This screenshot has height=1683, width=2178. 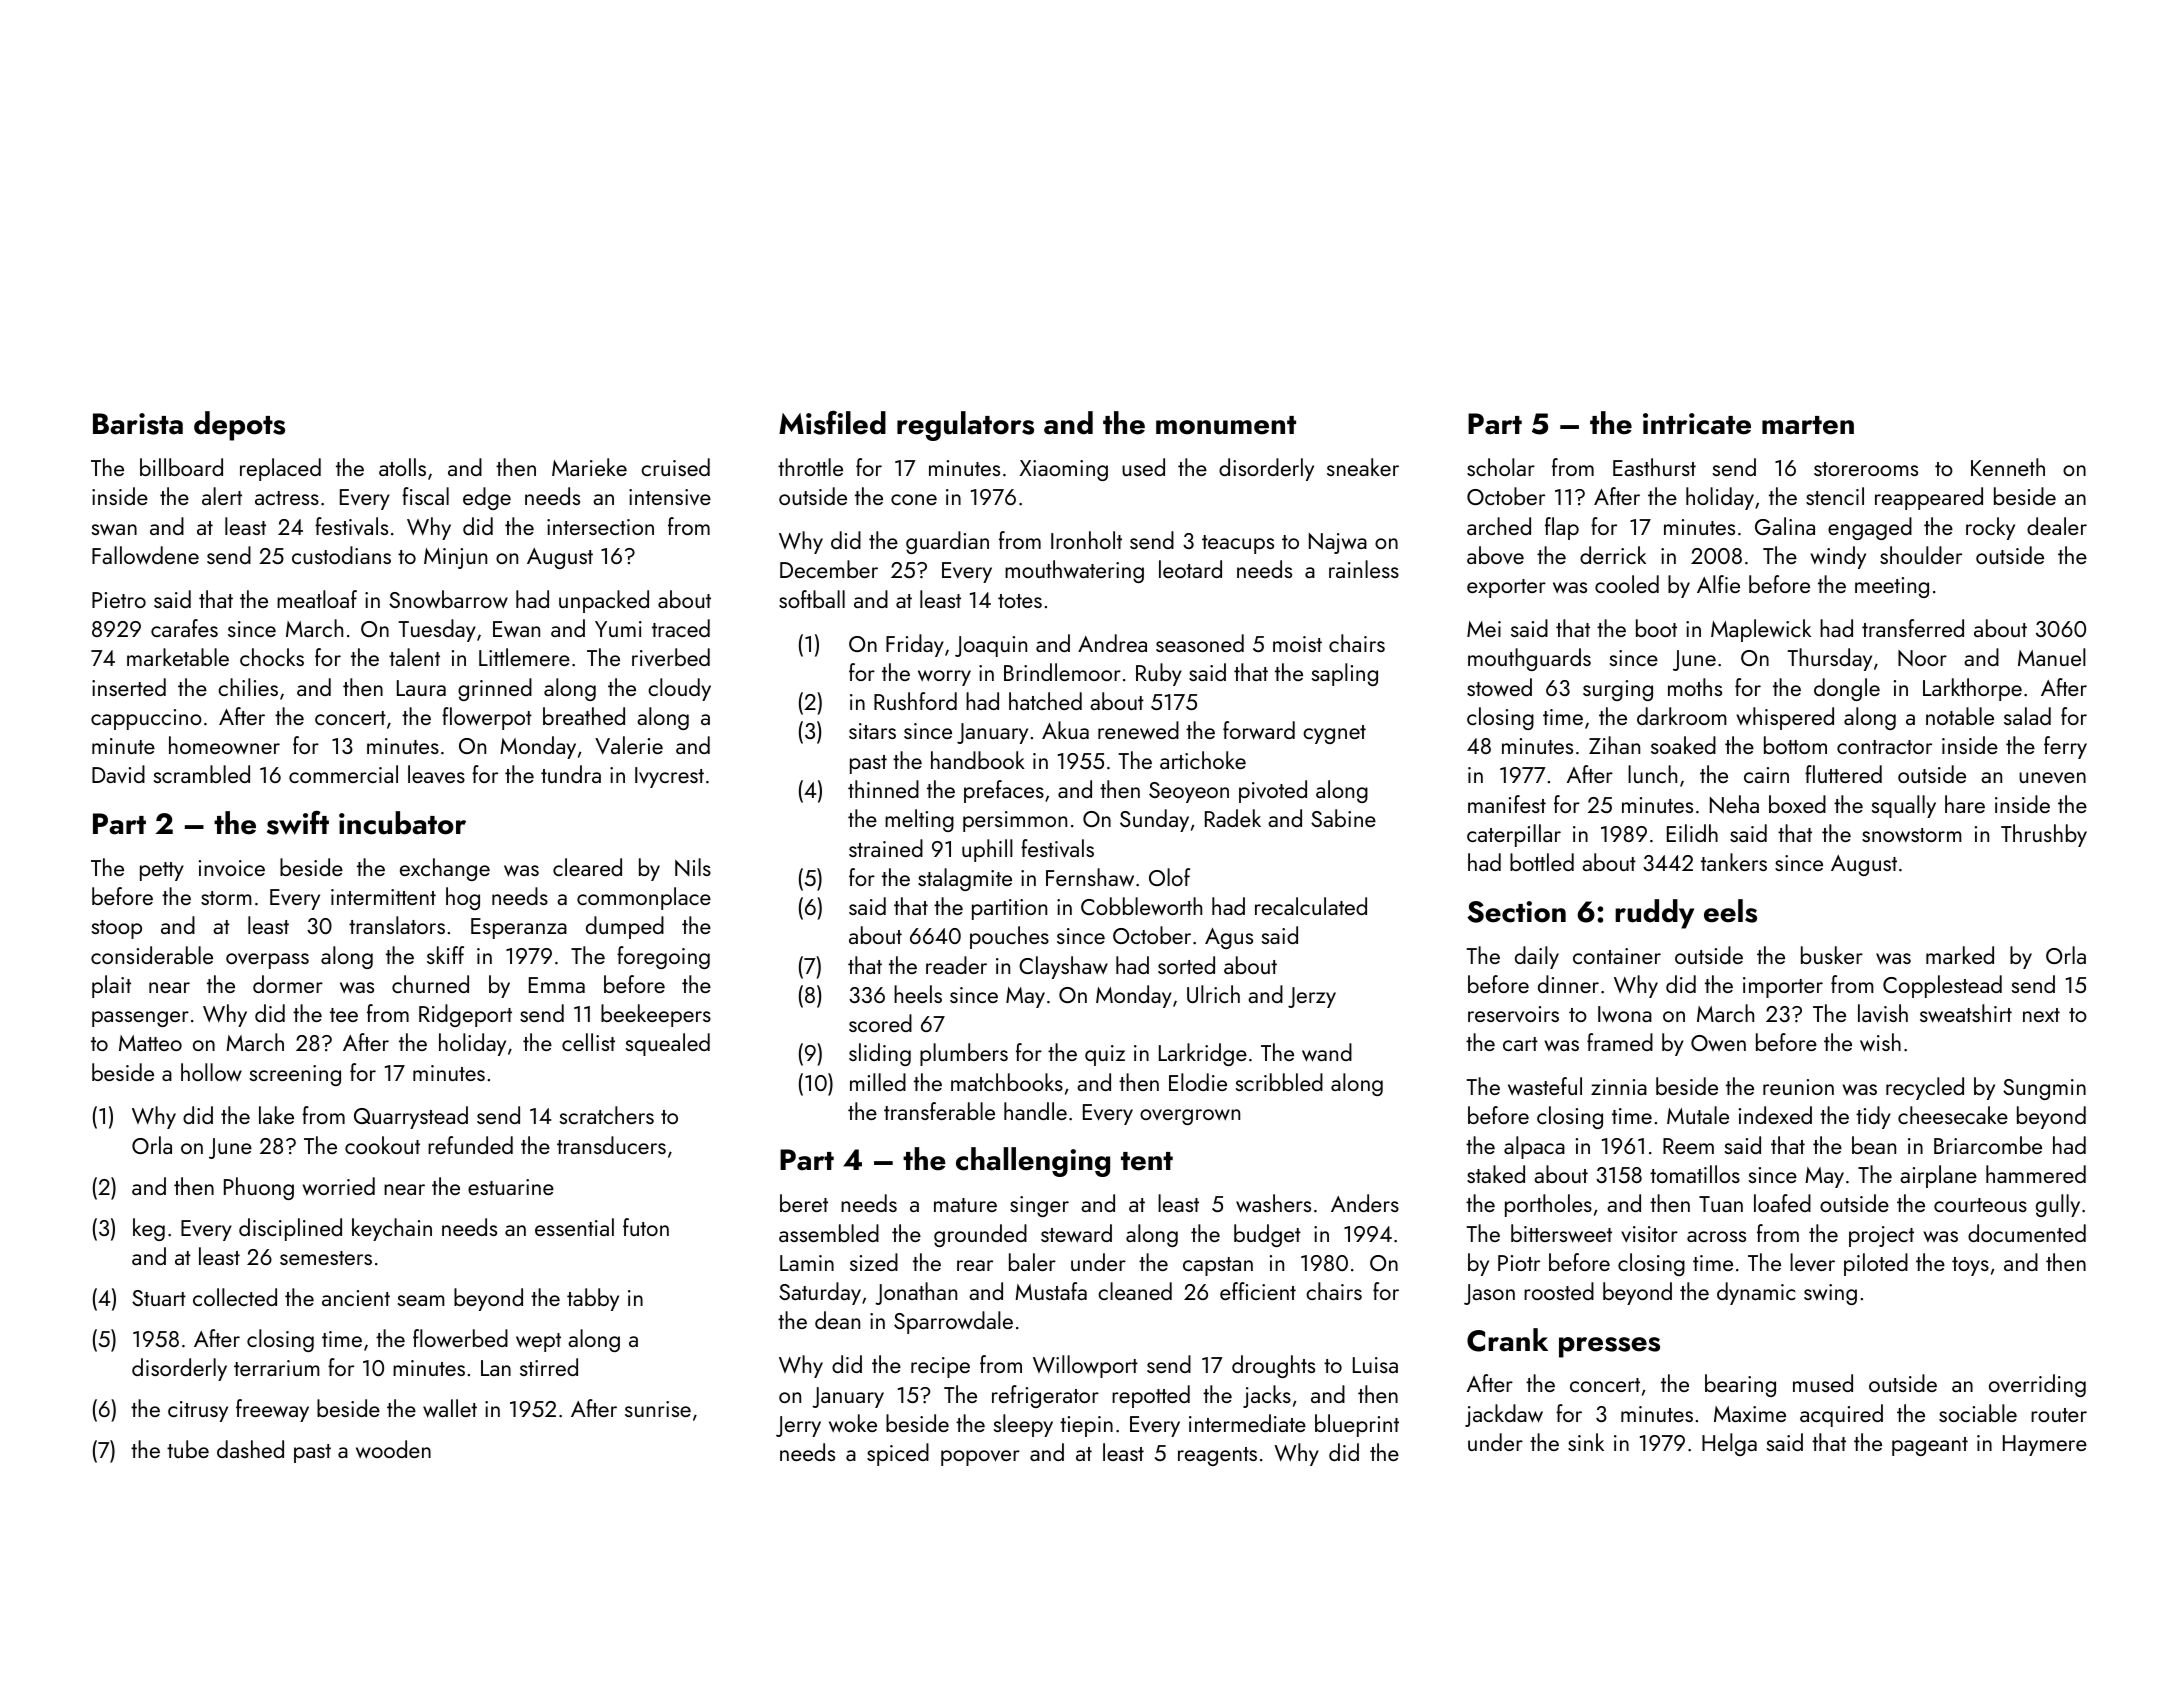 What do you see at coordinates (1808, 425) in the screenshot?
I see `marten` at bounding box center [1808, 425].
